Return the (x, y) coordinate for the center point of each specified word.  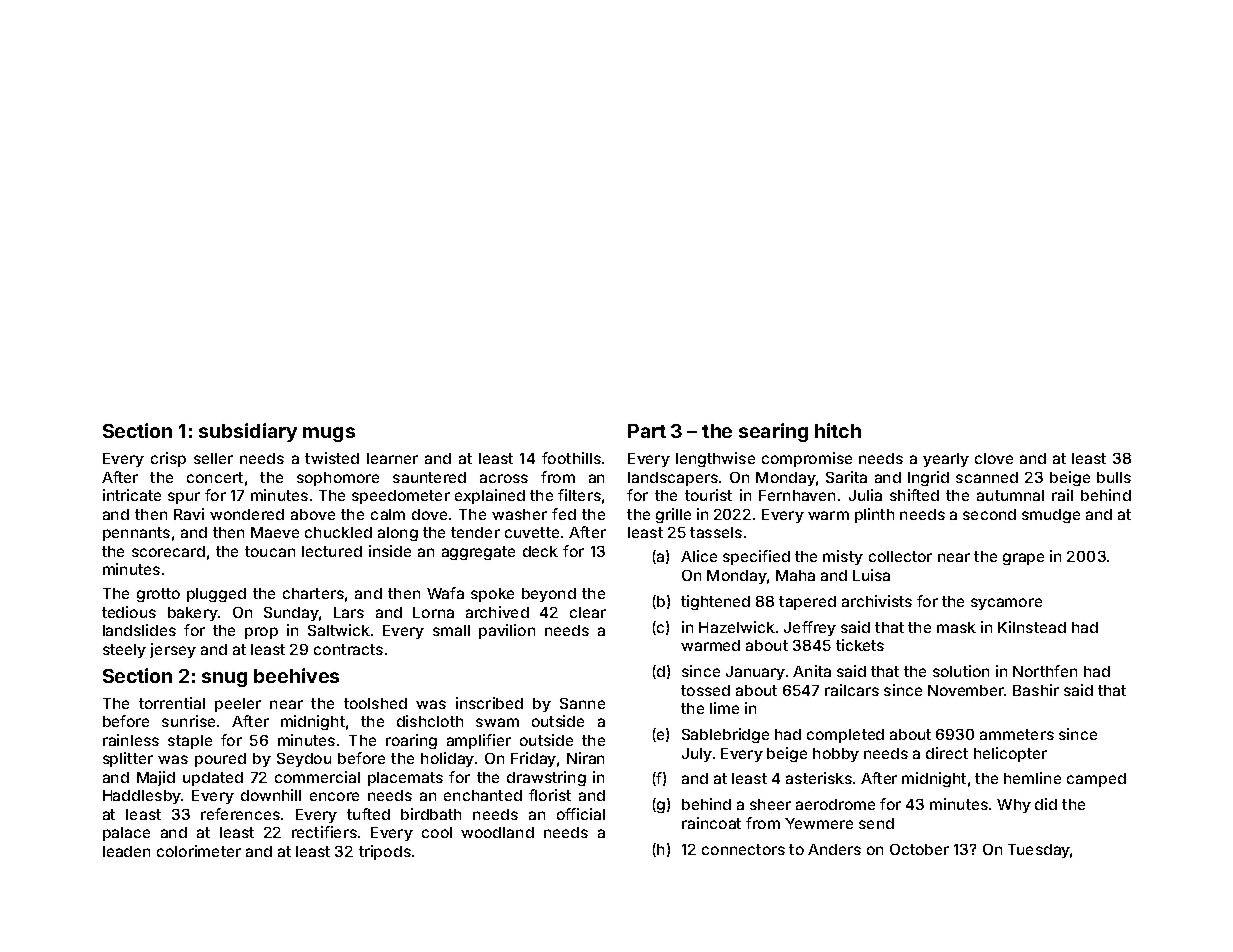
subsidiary (248, 432)
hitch (838, 430)
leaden (126, 851)
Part (647, 431)
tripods (385, 852)
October (919, 849)
